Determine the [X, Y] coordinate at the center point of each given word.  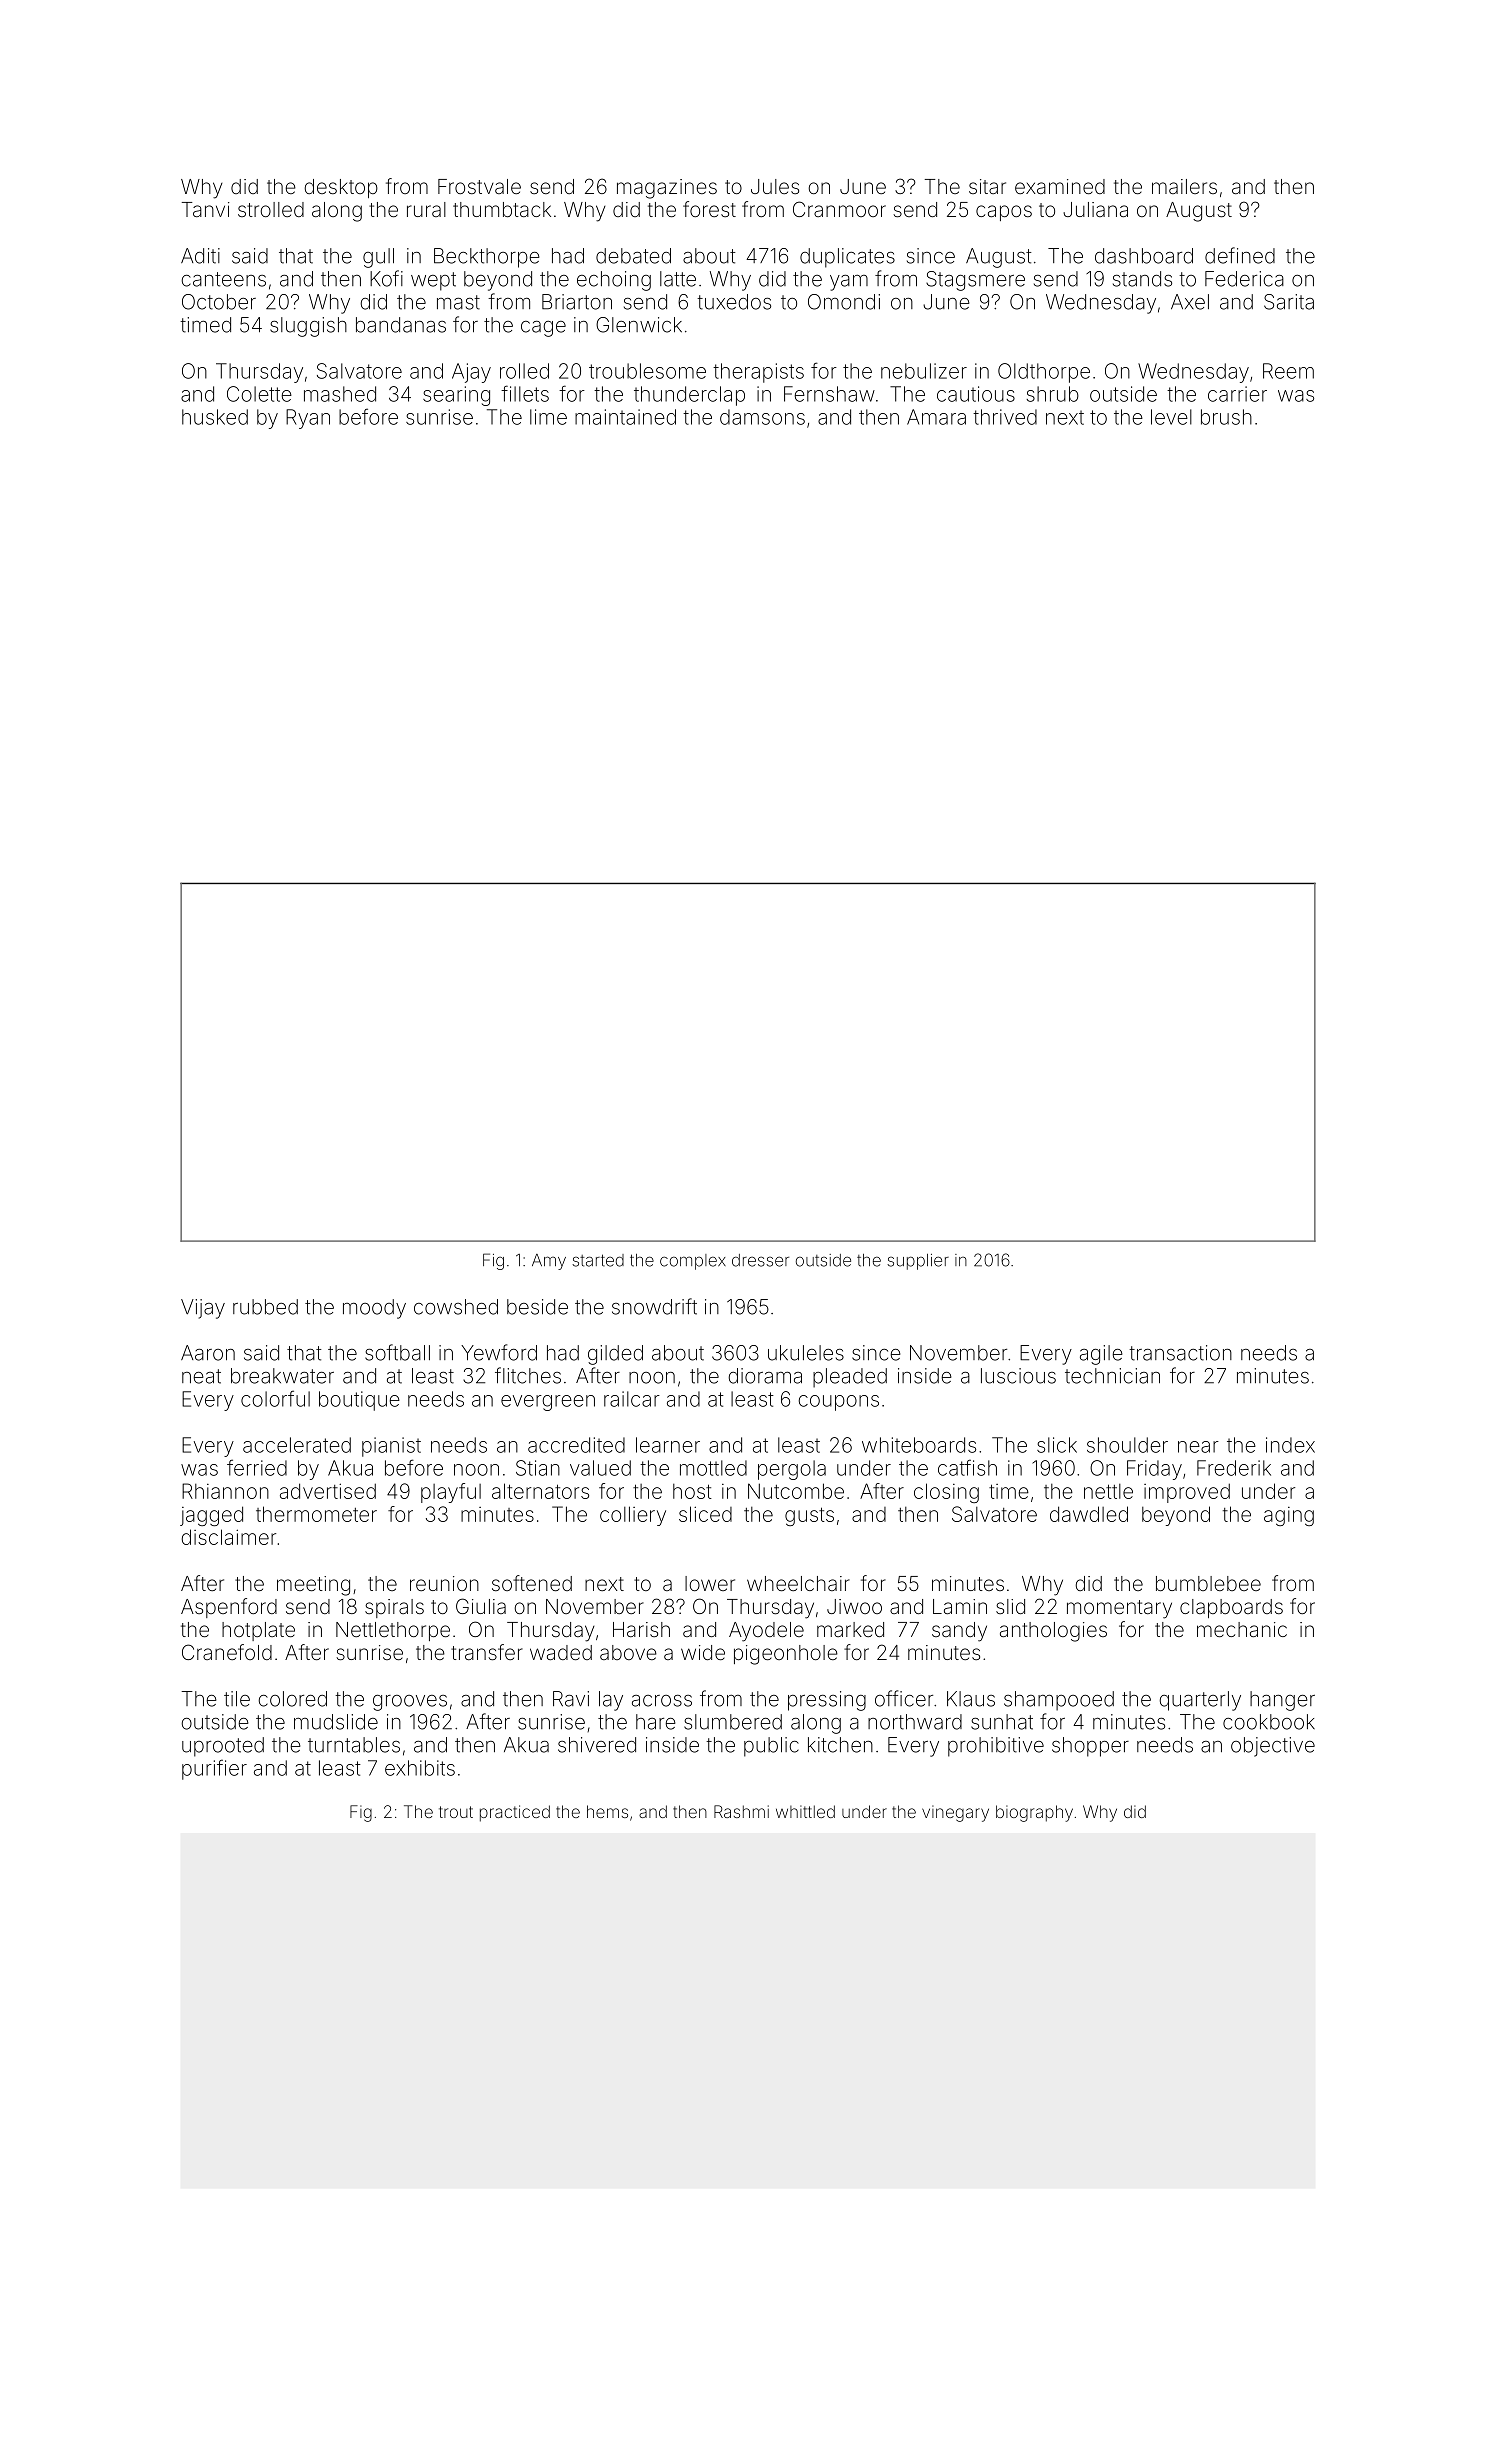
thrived [1005, 417]
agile [1101, 1355]
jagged [211, 1516]
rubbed [265, 1307]
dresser [760, 1260]
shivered [597, 1745]
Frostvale [479, 186]
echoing [614, 281]
